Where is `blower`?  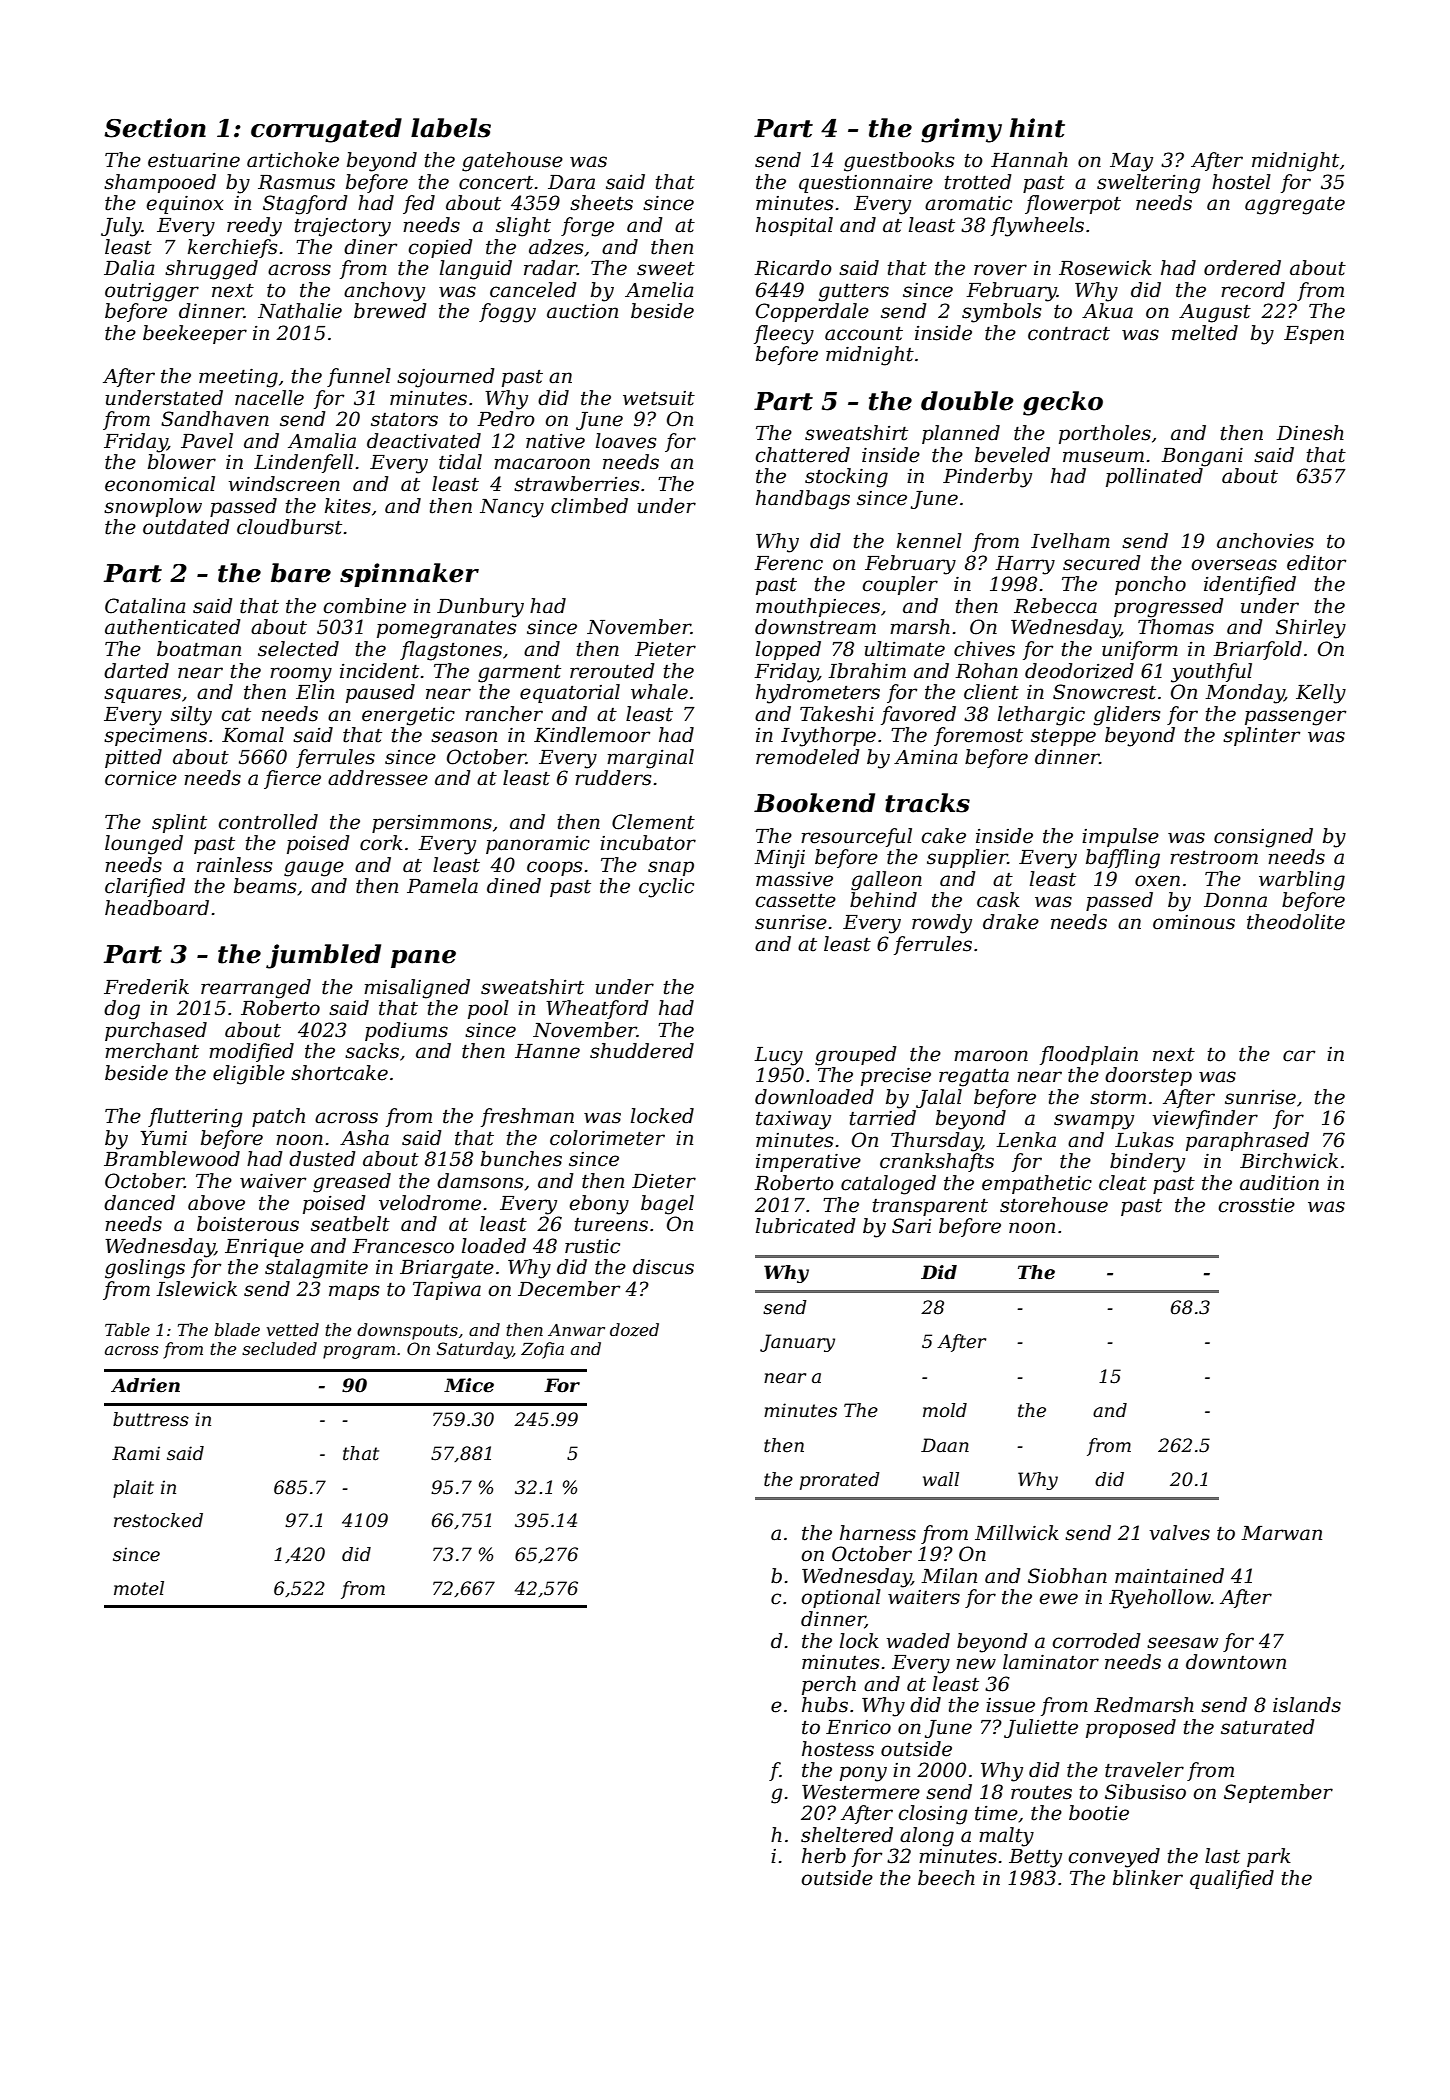
blower is located at coordinates (182, 462).
